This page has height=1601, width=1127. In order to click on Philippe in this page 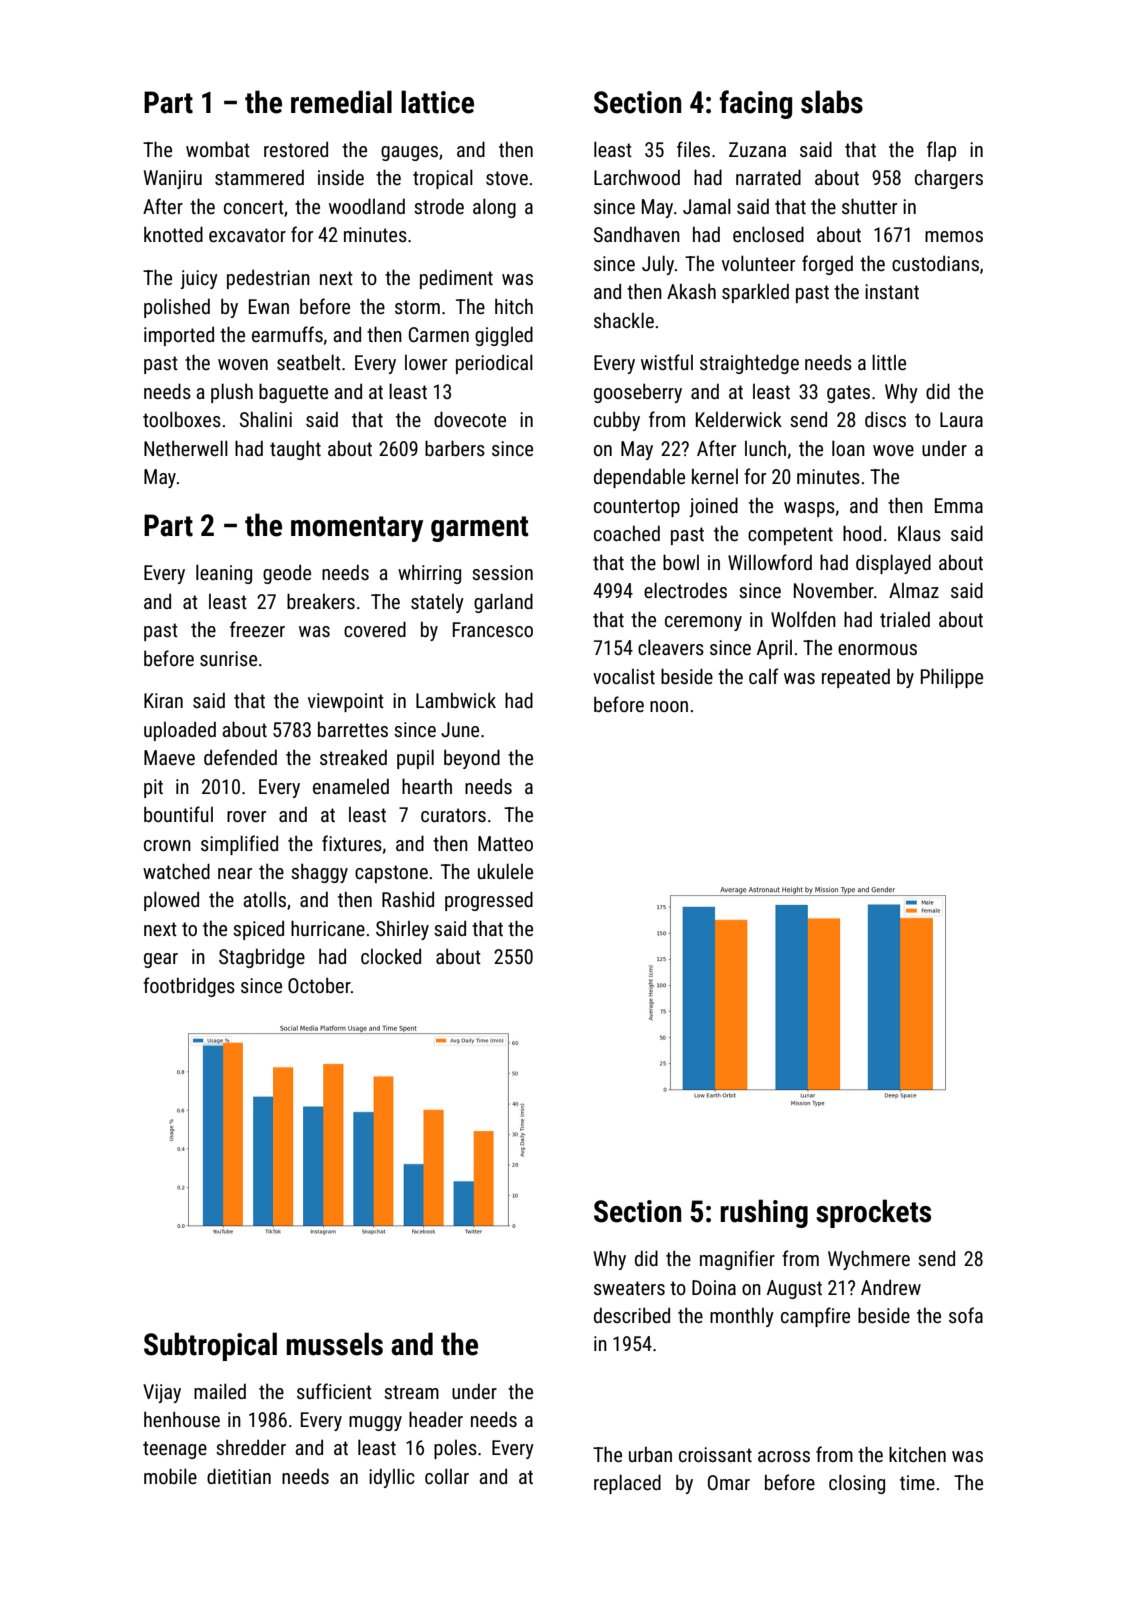, I will do `click(952, 678)`.
